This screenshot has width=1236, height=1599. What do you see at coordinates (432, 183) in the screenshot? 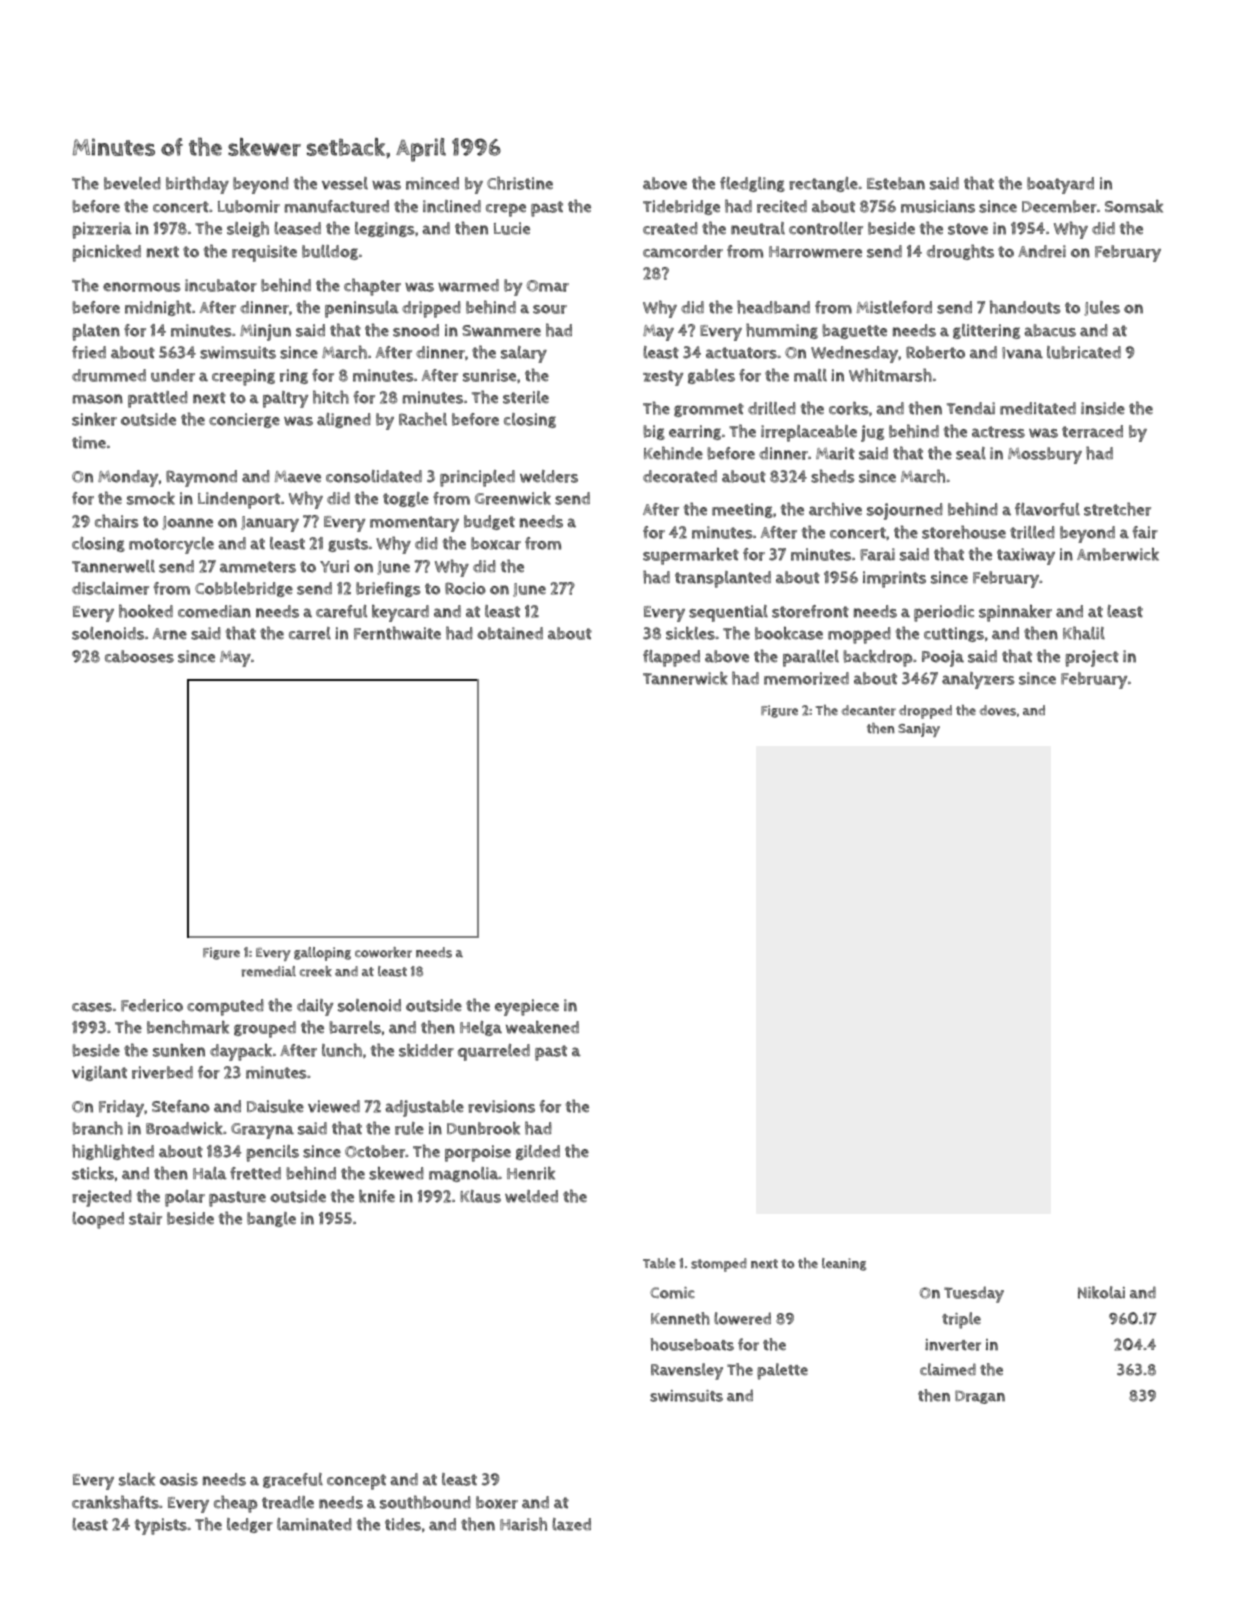
I see `minced` at bounding box center [432, 183].
